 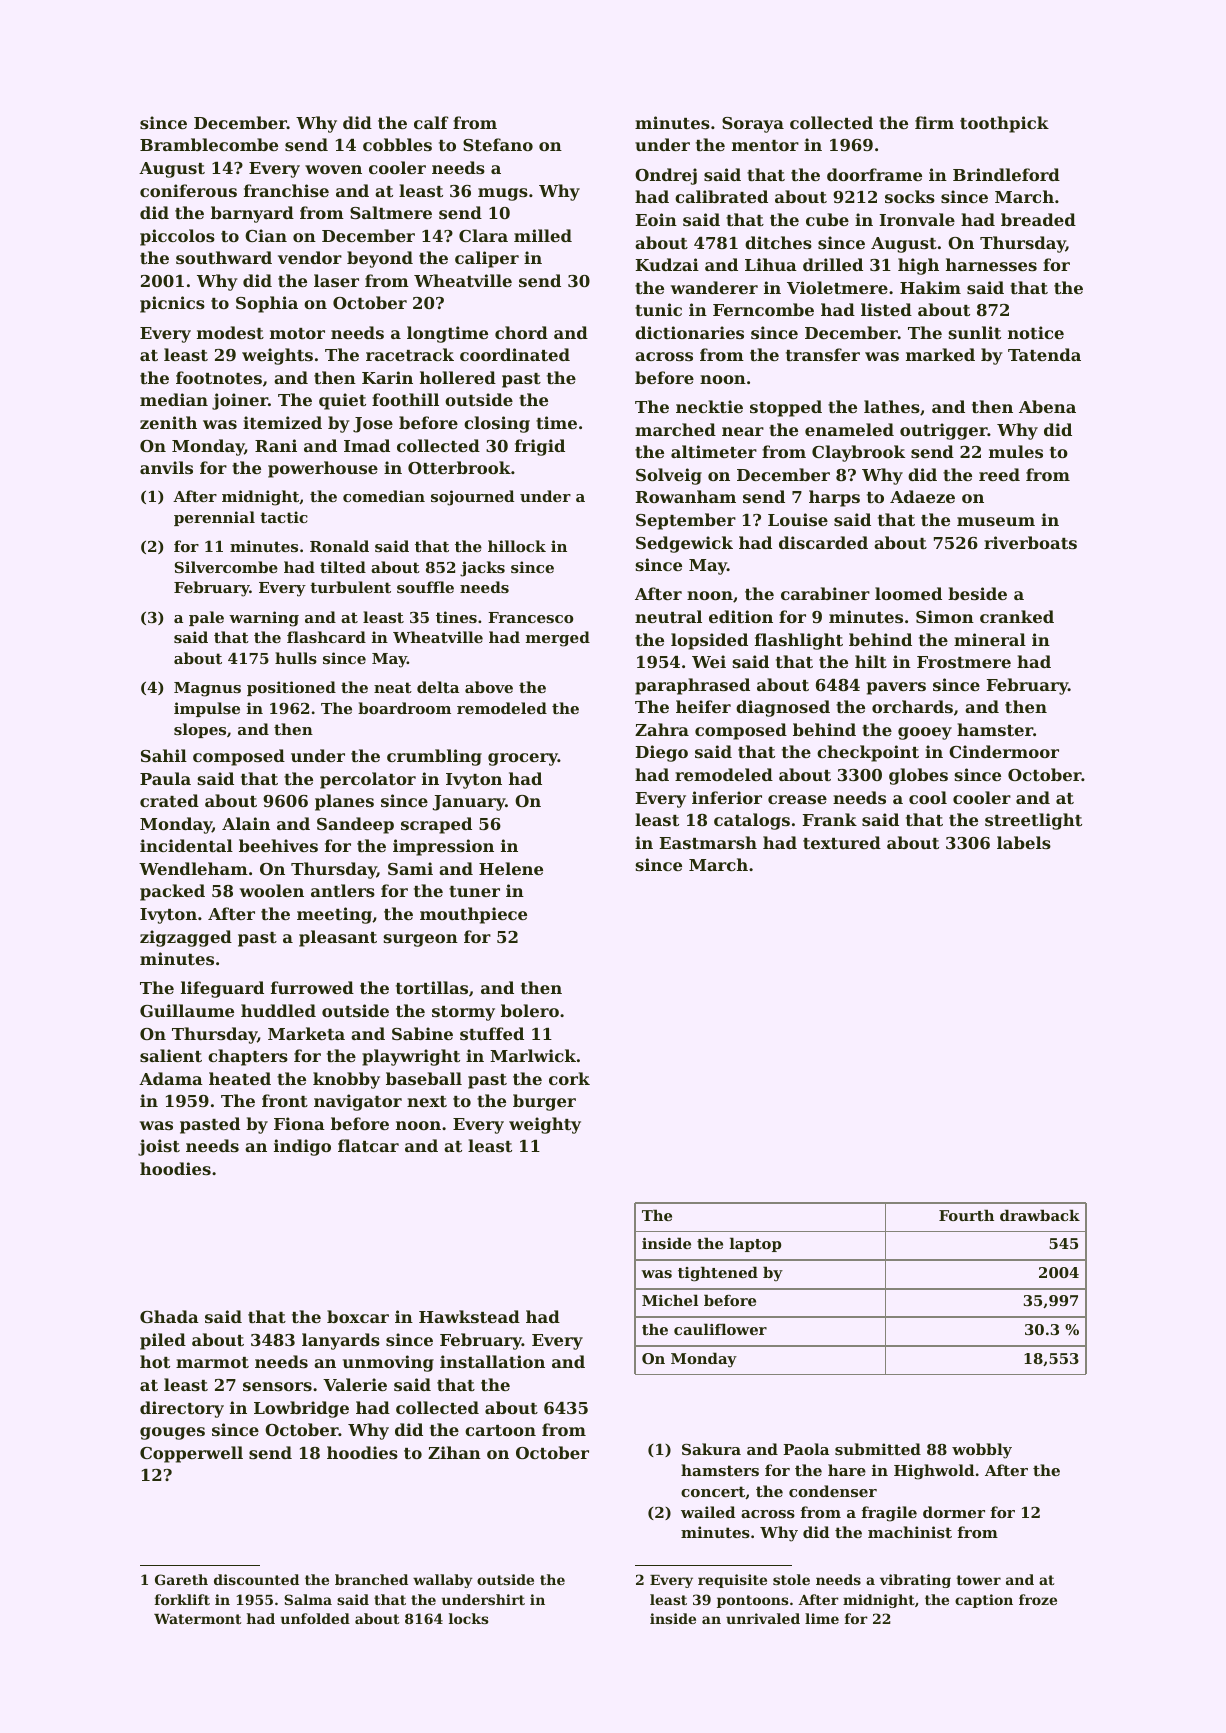 What do you see at coordinates (397, 144) in the screenshot?
I see `cobbles` at bounding box center [397, 144].
